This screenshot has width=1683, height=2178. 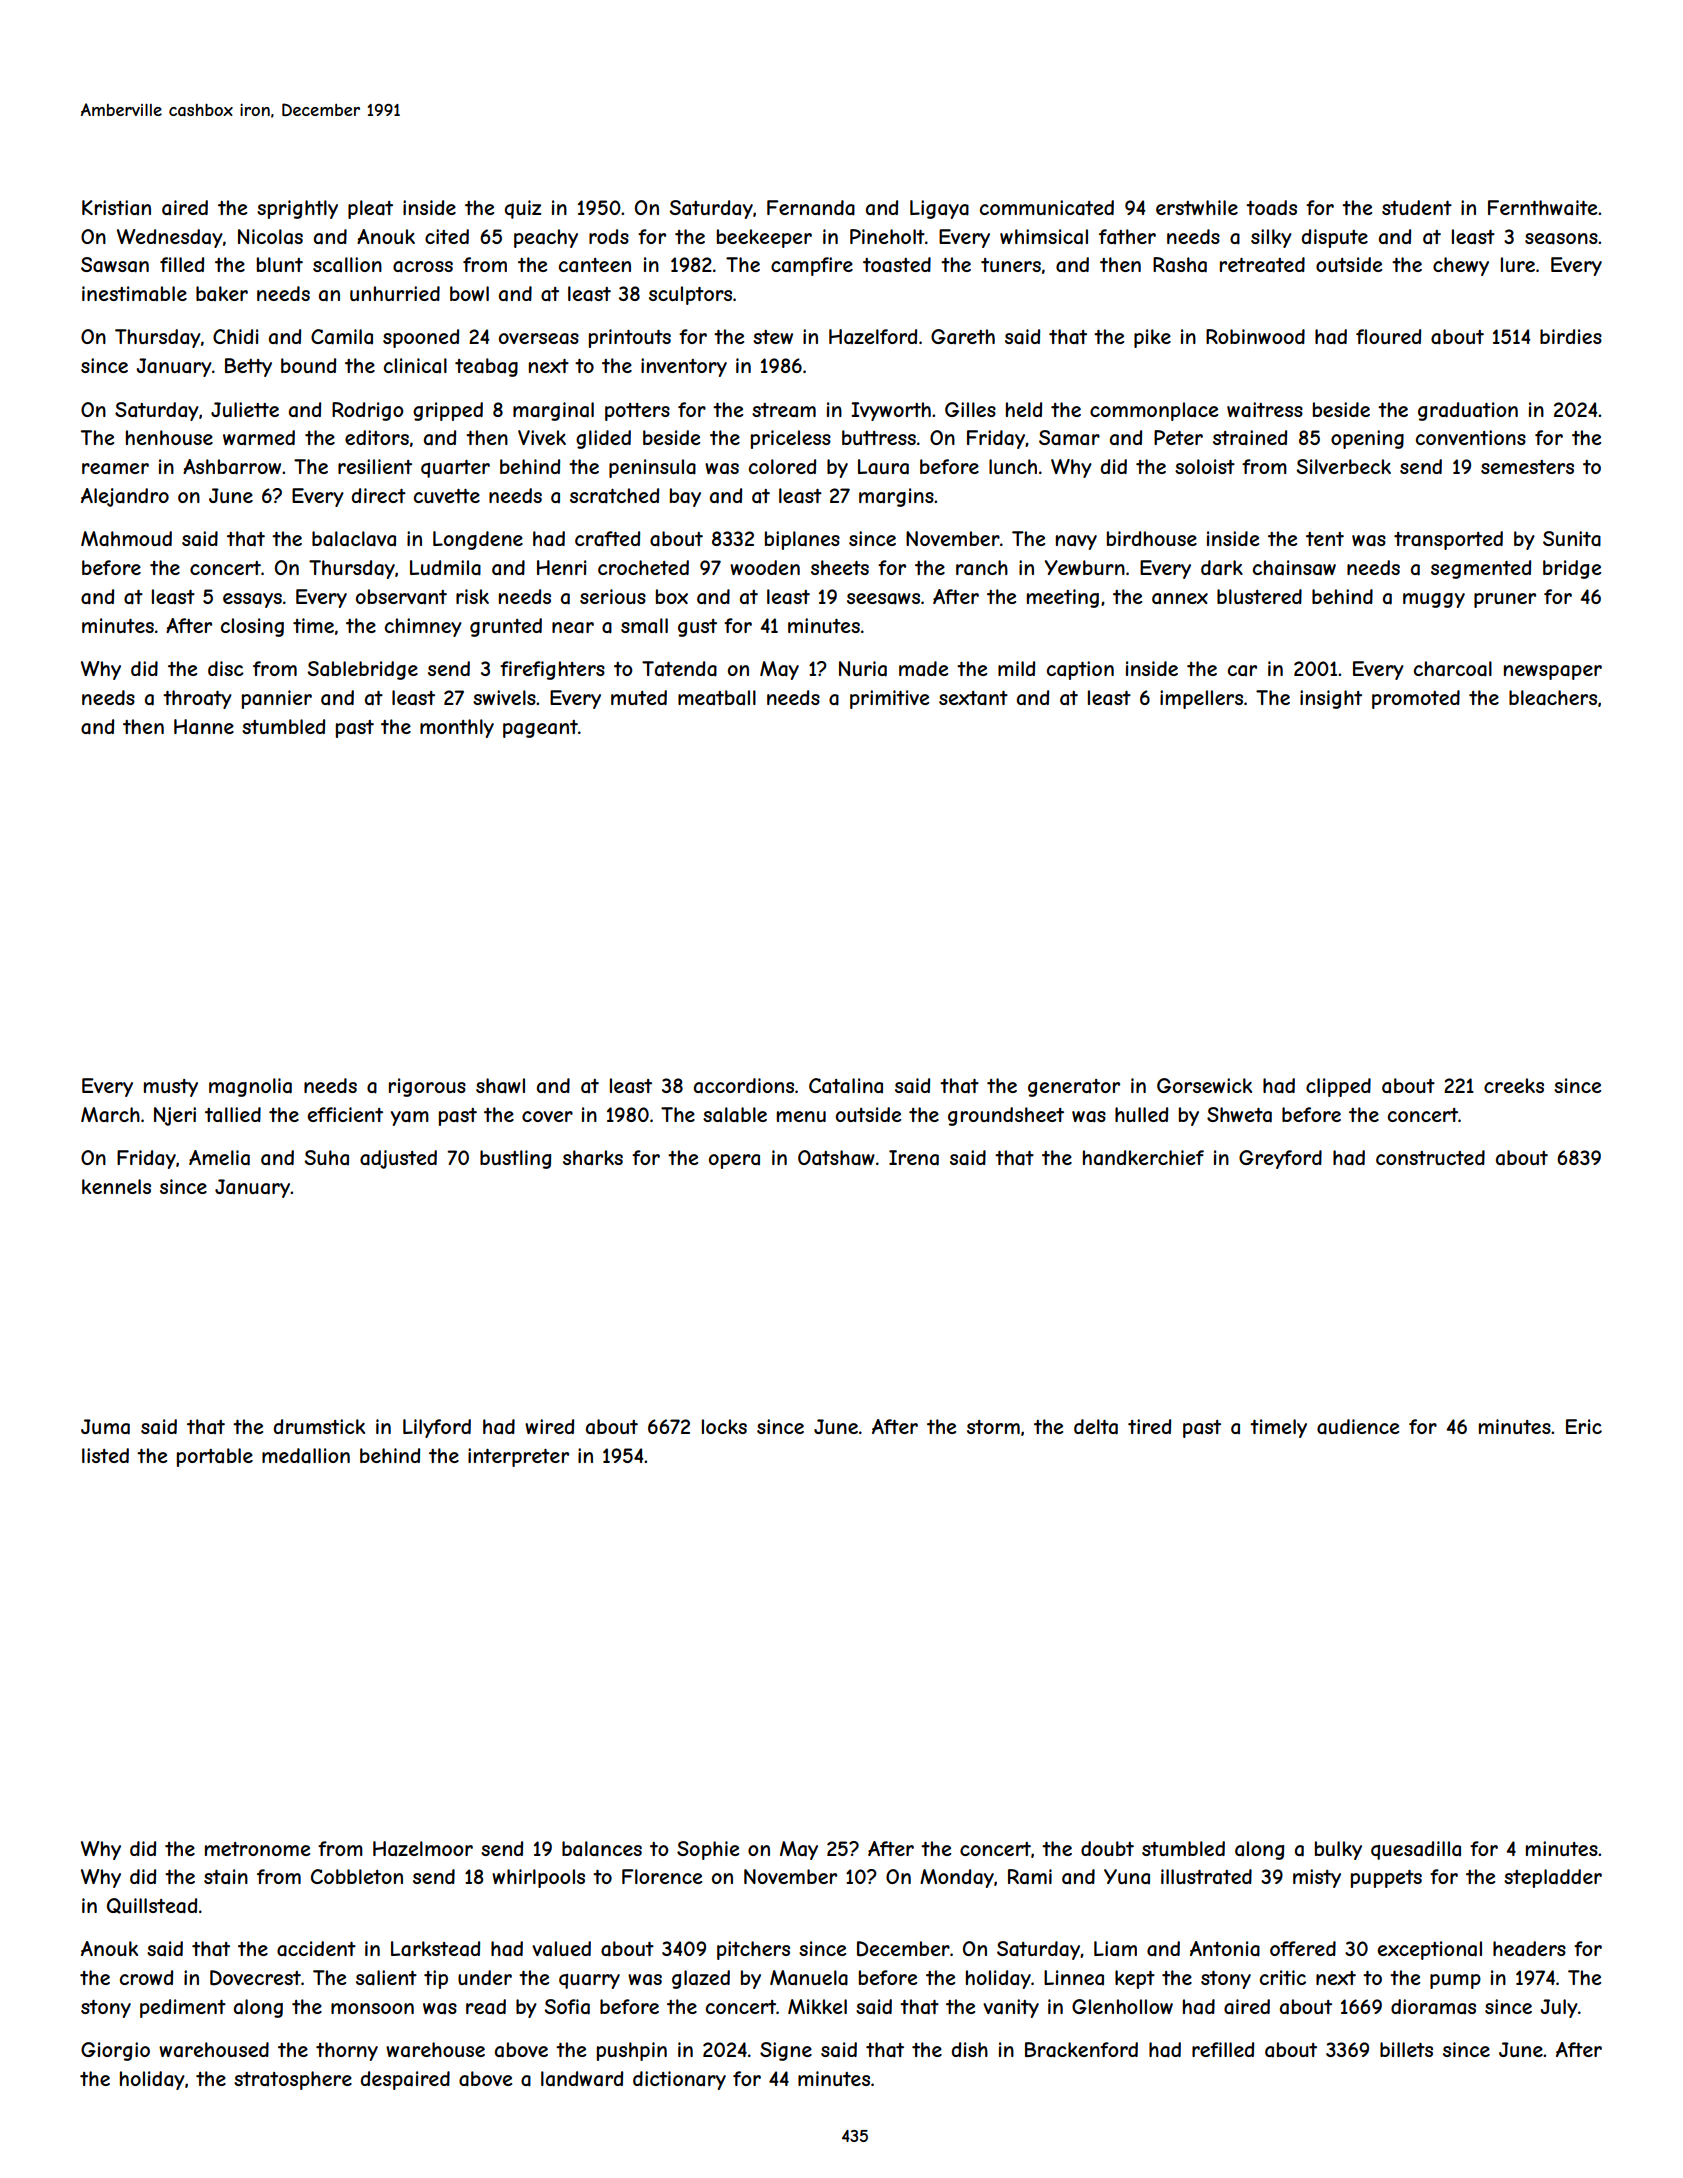 What do you see at coordinates (1206, 1877) in the screenshot?
I see `illustrated` at bounding box center [1206, 1877].
